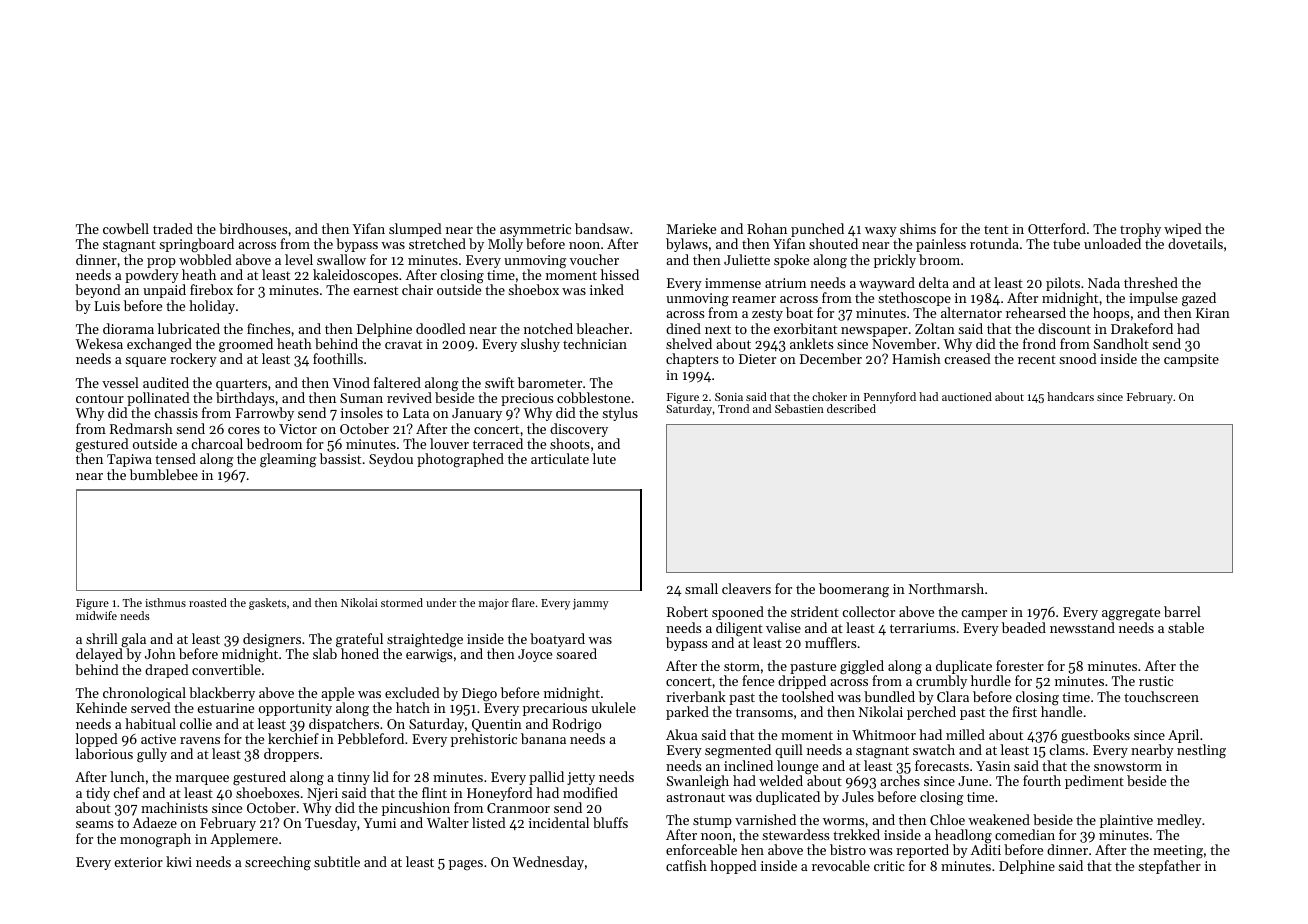  What do you see at coordinates (591, 604) in the image?
I see `jammy` at bounding box center [591, 604].
